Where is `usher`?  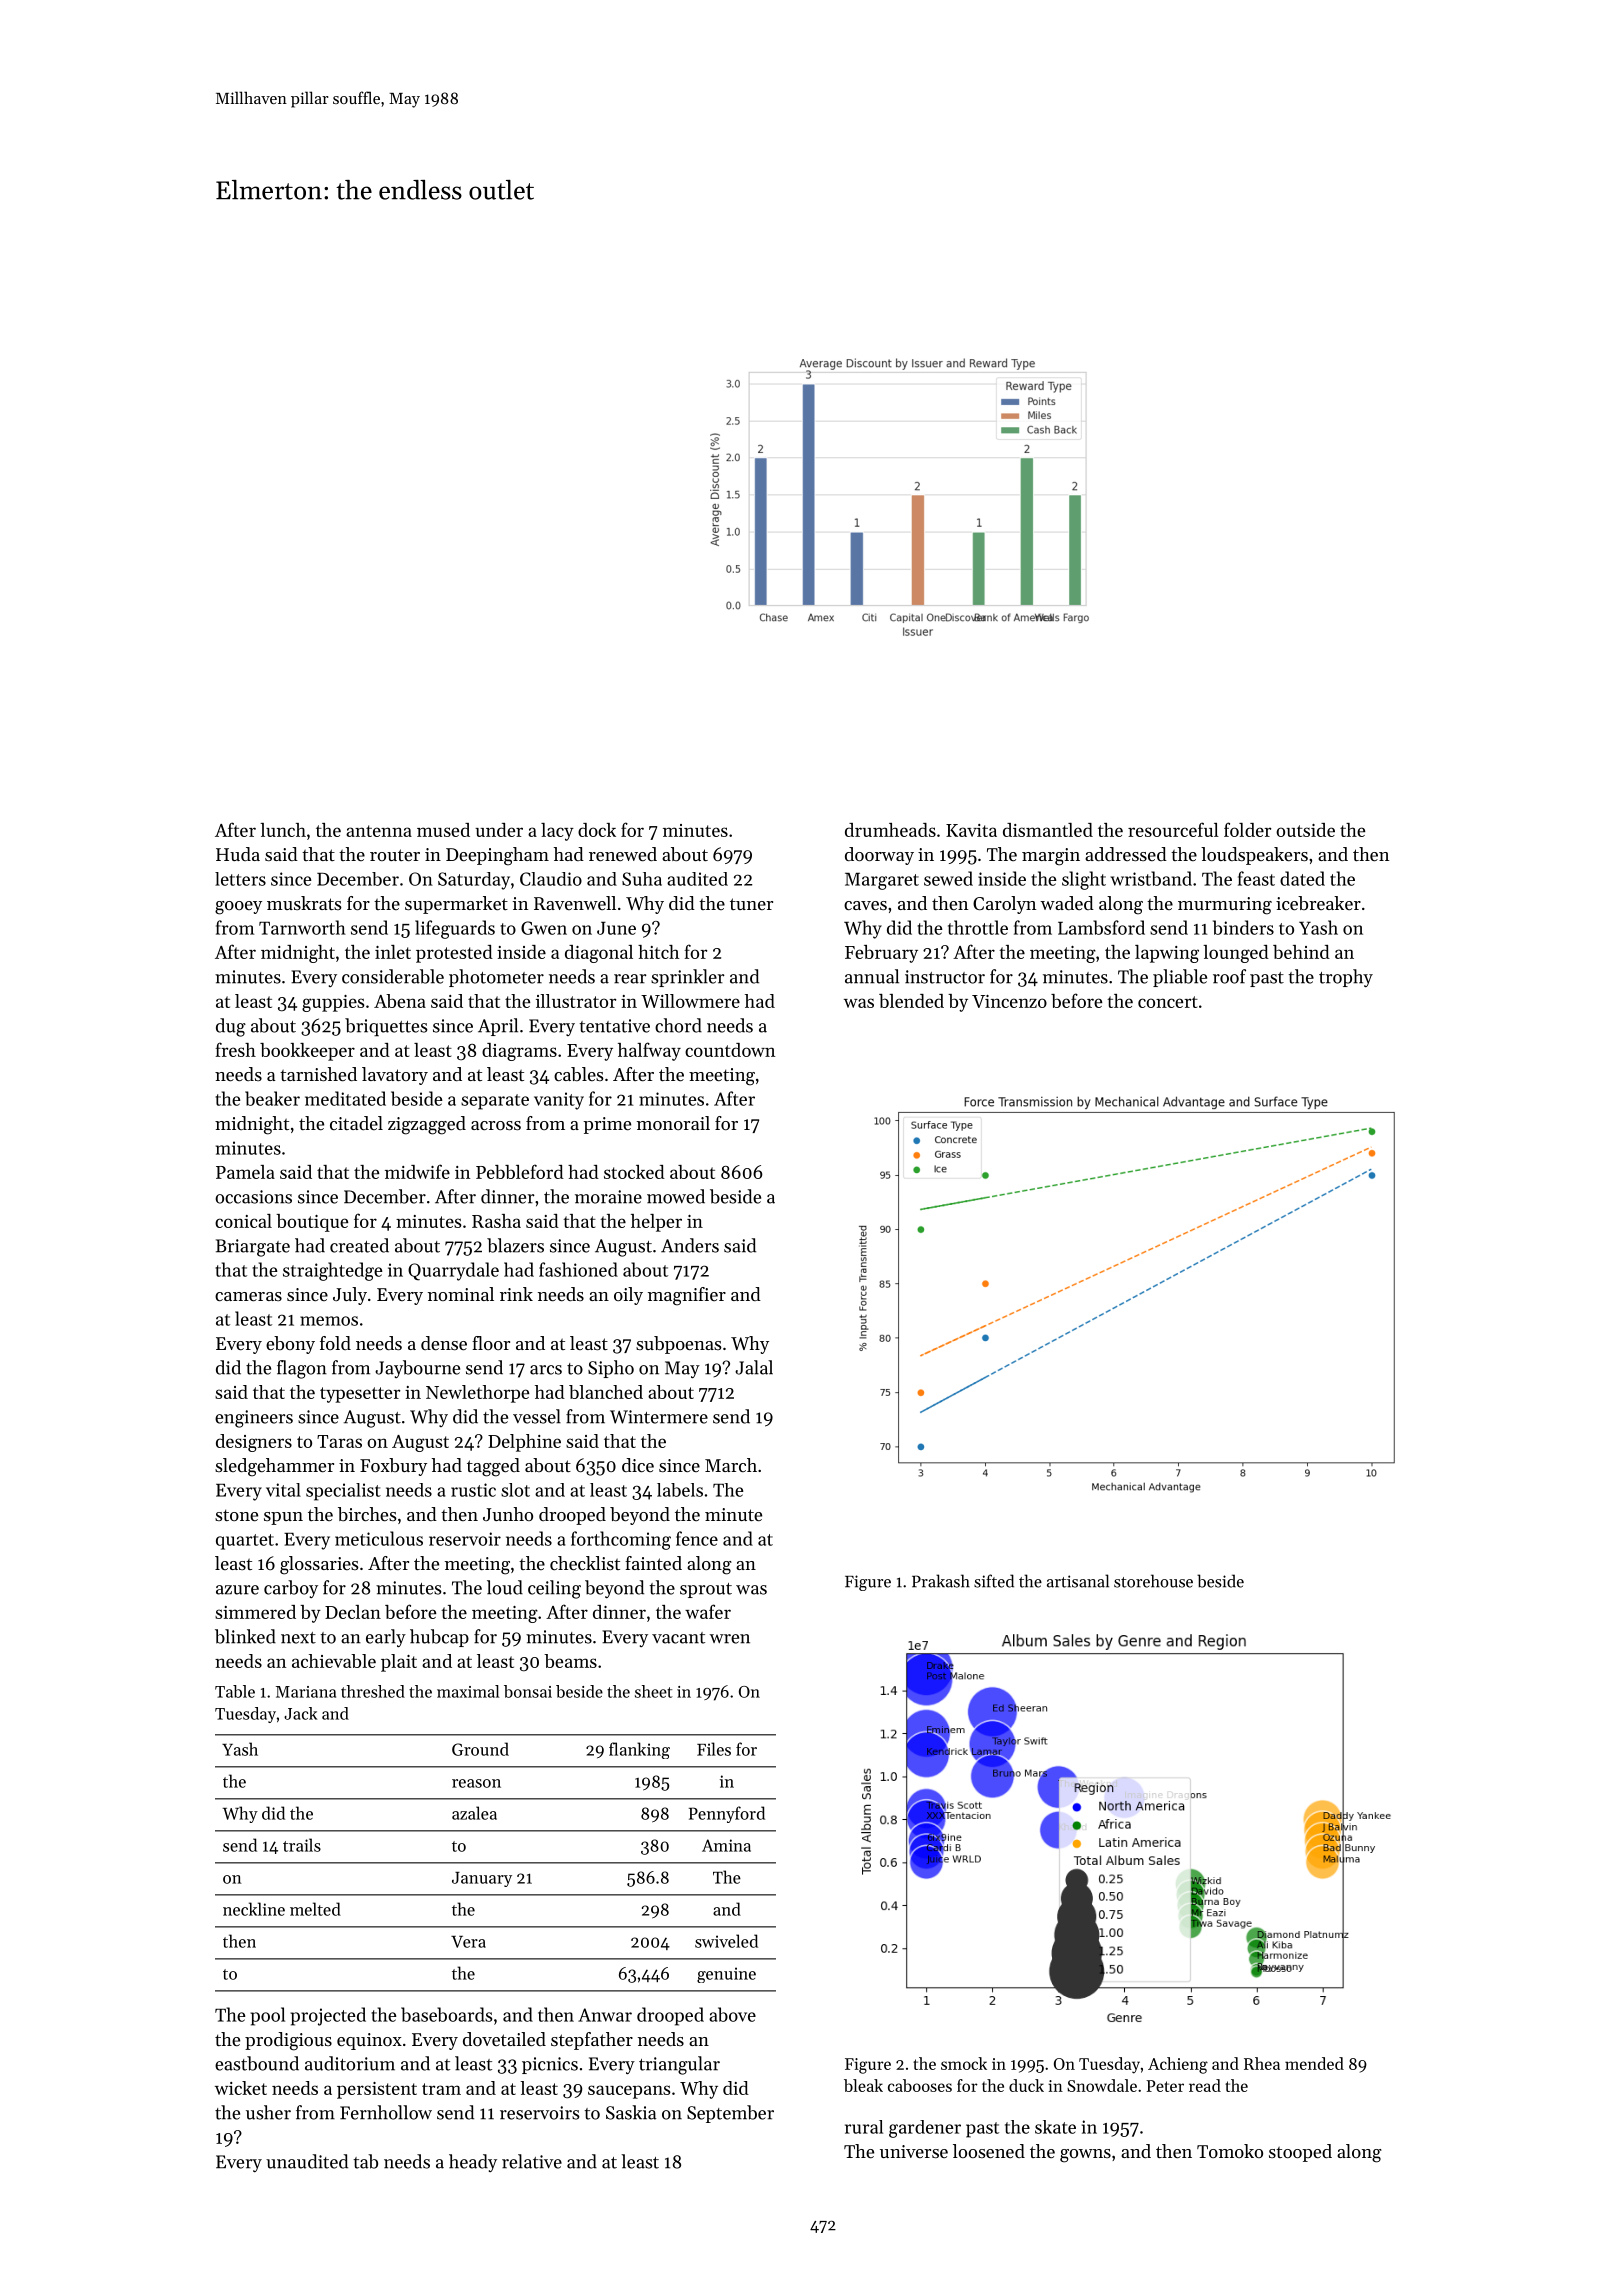
usher is located at coordinates (268, 2112).
